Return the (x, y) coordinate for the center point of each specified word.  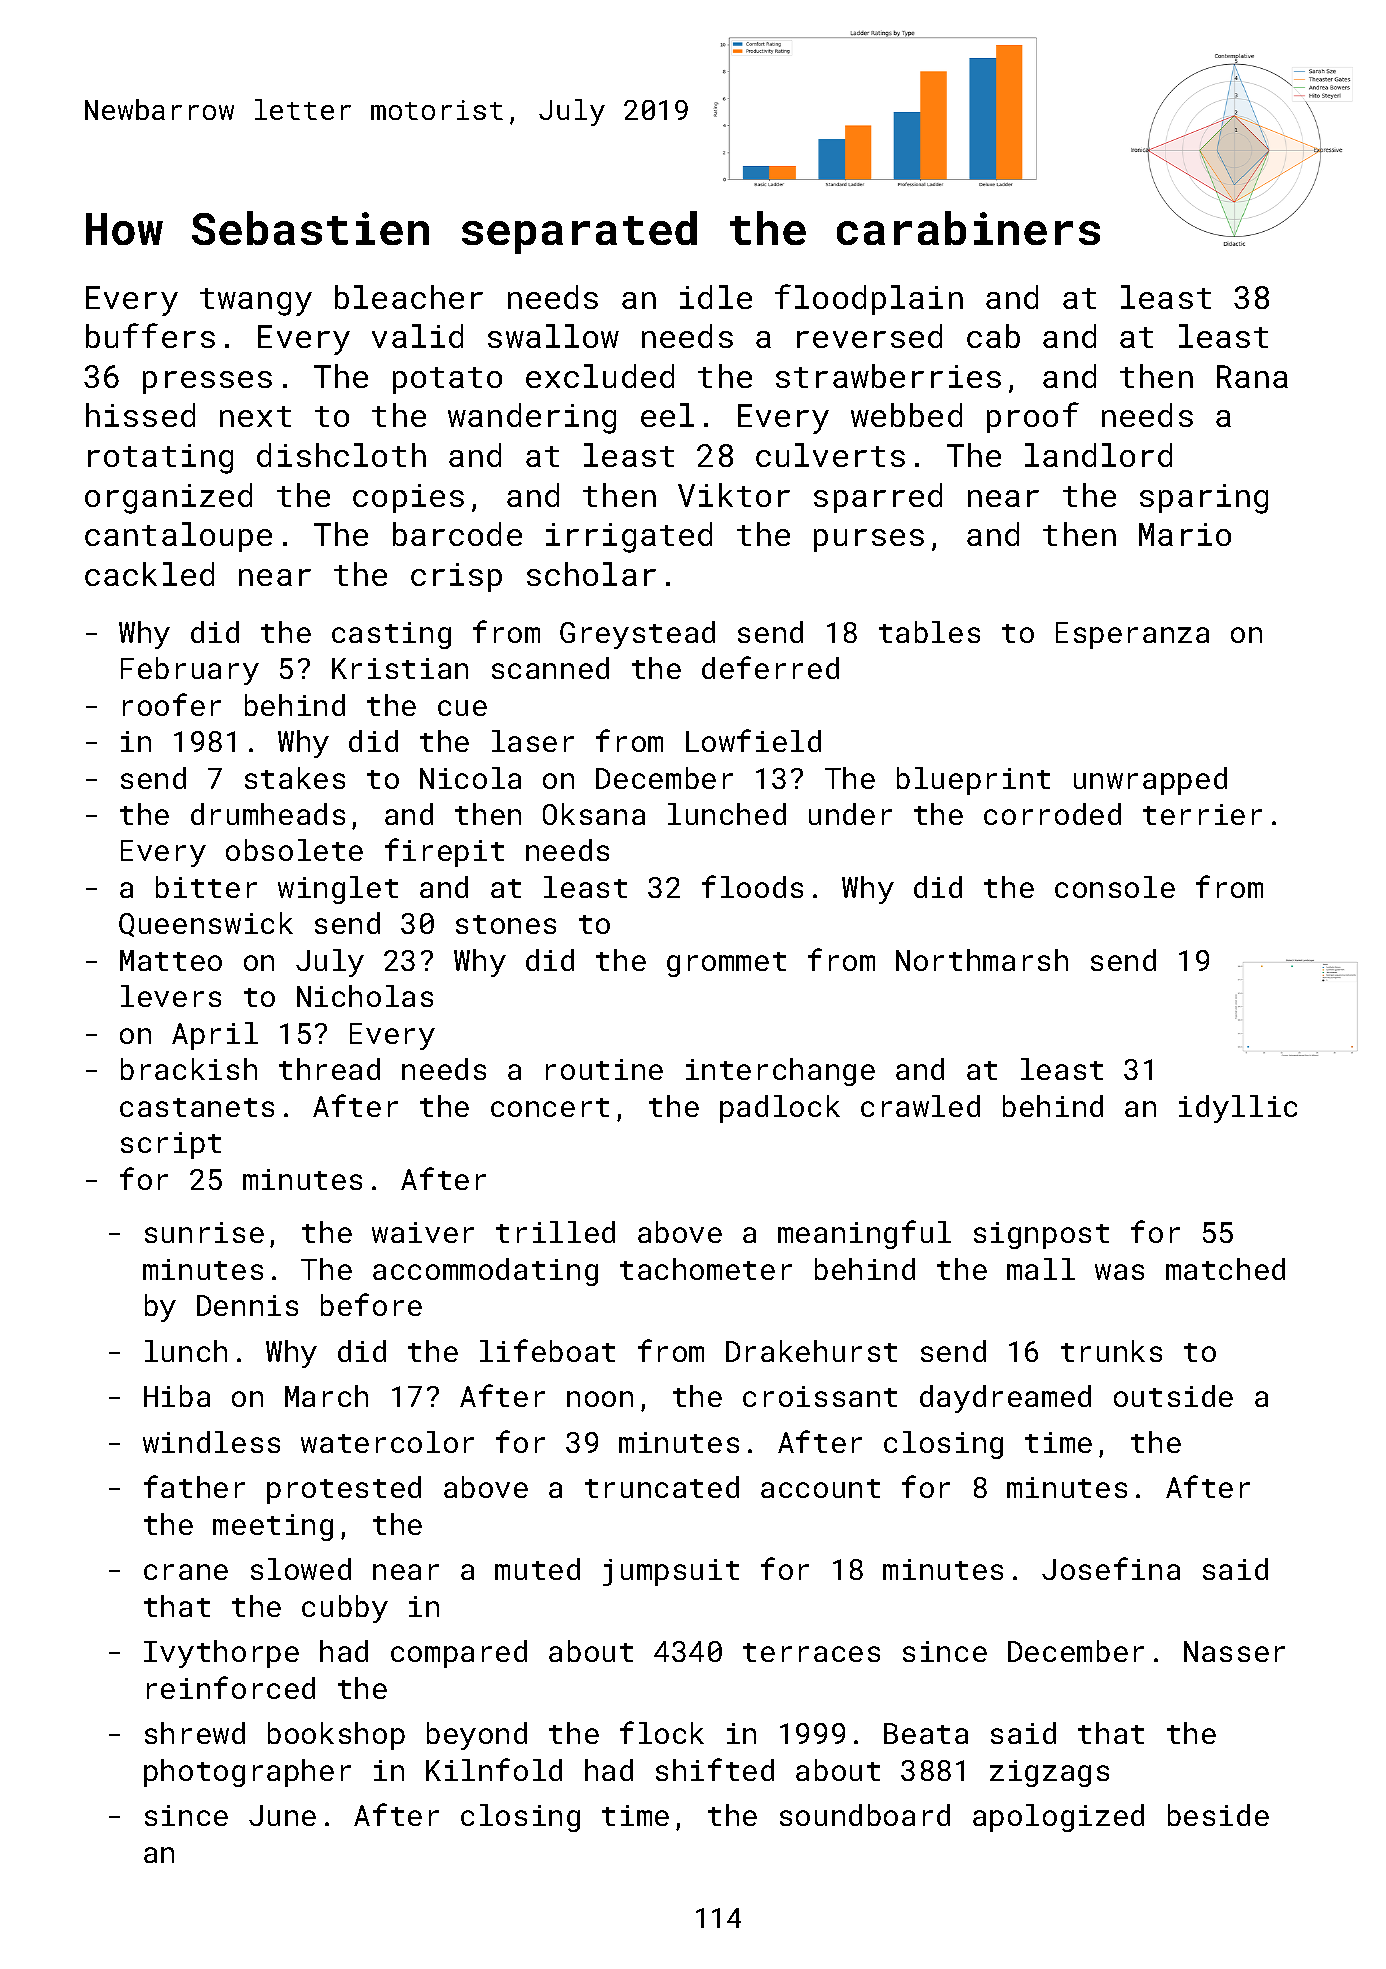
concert (550, 1107)
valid (417, 336)
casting (391, 635)
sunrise (204, 1232)
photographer (247, 1773)
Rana (1252, 376)
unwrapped (1150, 781)
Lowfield (753, 740)
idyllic (1238, 1109)
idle (716, 297)
